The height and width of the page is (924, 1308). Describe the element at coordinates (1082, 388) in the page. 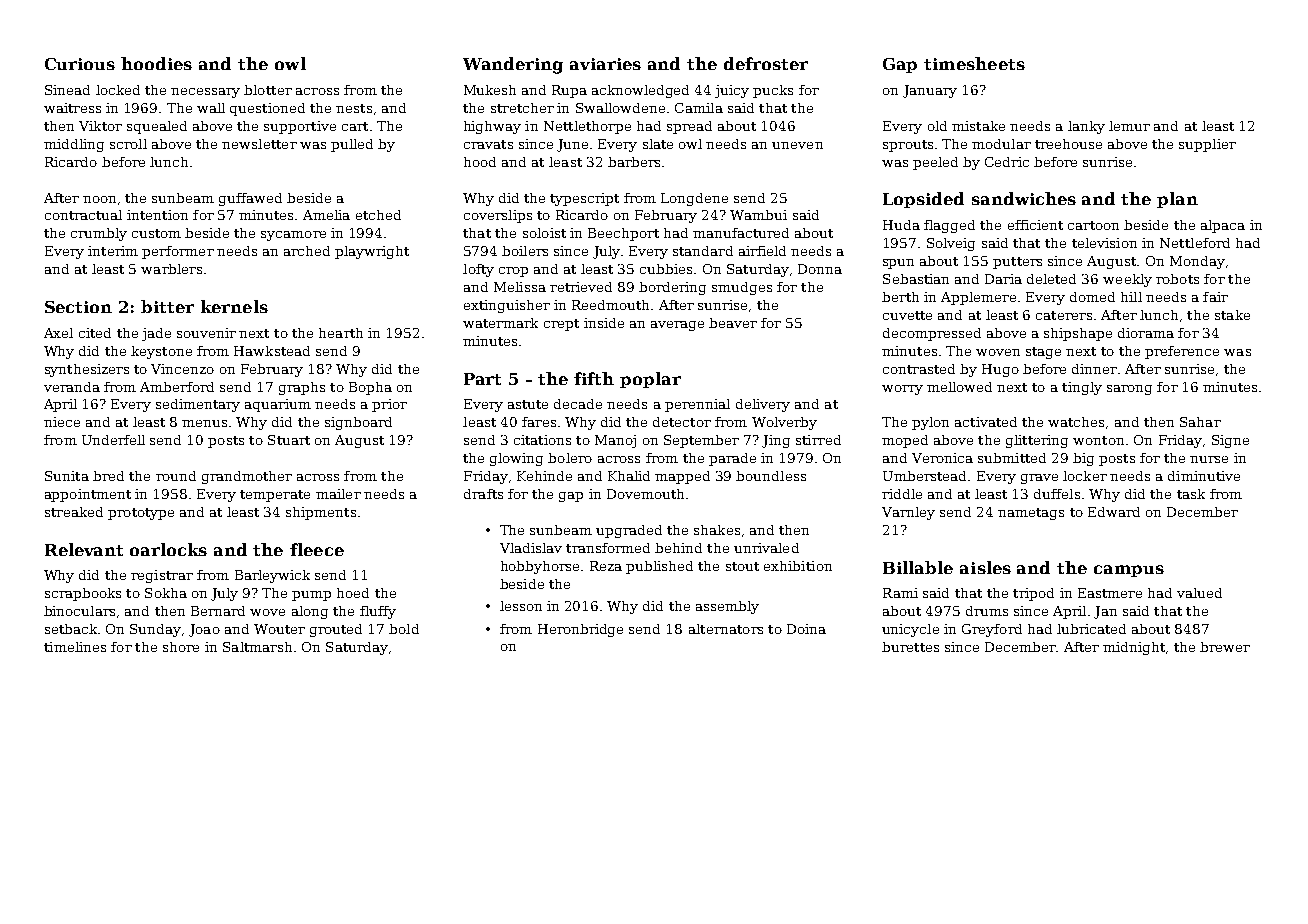

I see `tingly` at that location.
